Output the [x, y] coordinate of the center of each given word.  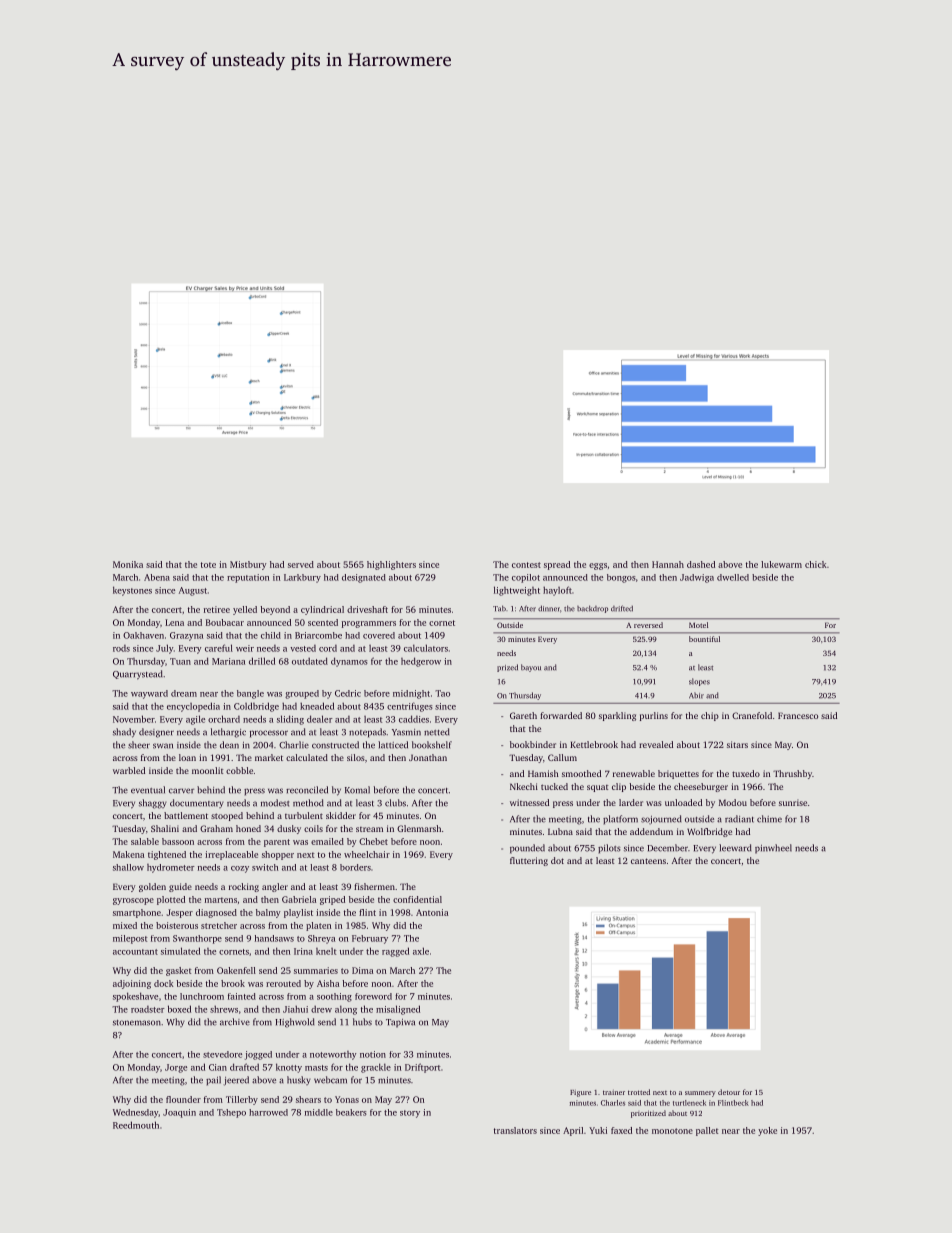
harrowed [268, 1112]
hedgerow [421, 662]
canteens [648, 861]
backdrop [592, 609]
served [301, 564]
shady [124, 733]
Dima [362, 970]
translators [515, 1130]
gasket [178, 971]
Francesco [798, 715]
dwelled [733, 577]
